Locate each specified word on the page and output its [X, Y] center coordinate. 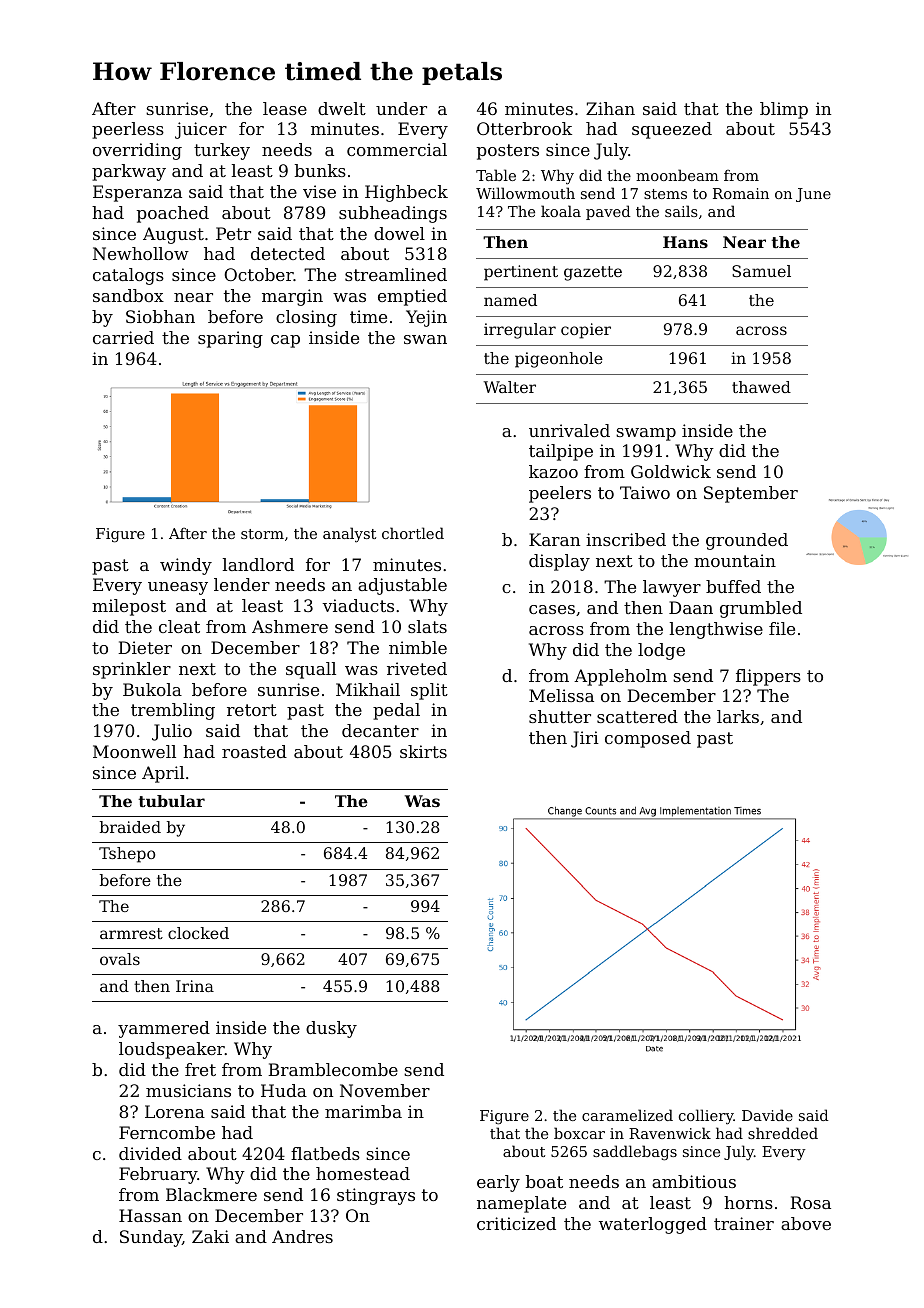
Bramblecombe [333, 1069]
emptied [412, 297]
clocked [198, 933]
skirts [423, 751]
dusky [331, 1029]
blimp [784, 110]
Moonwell [134, 751]
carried [123, 337]
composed [648, 739]
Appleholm [620, 677]
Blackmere [211, 1194]
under [401, 108]
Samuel [761, 271]
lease [285, 108]
